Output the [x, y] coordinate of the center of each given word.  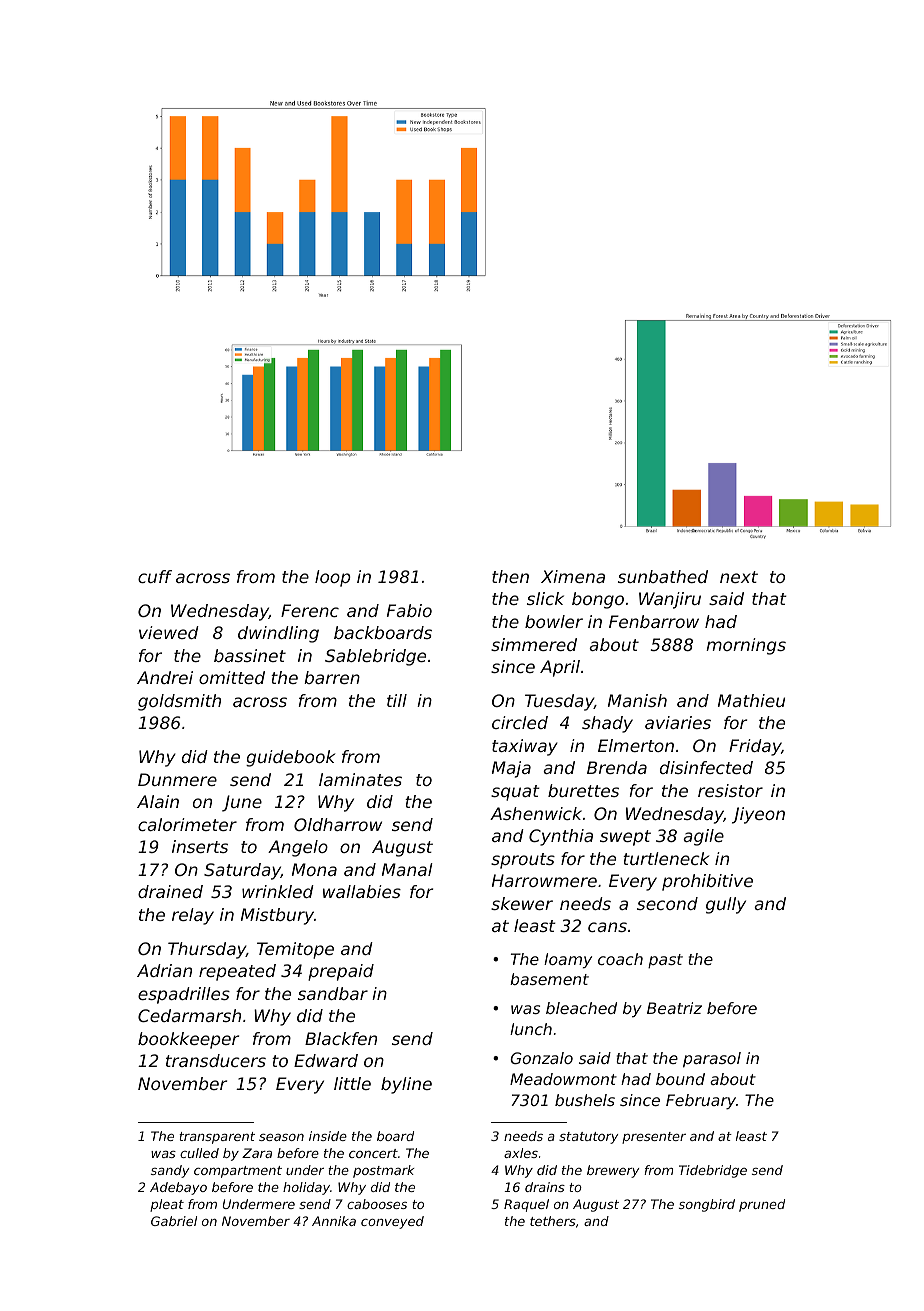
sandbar [333, 993]
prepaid [341, 972]
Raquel [526, 1205]
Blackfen [341, 1038]
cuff [155, 576]
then [510, 576]
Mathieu [751, 700]
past [665, 961]
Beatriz [674, 1008]
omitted [232, 677]
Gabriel [174, 1221]
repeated [237, 972]
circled [520, 722]
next [739, 577]
